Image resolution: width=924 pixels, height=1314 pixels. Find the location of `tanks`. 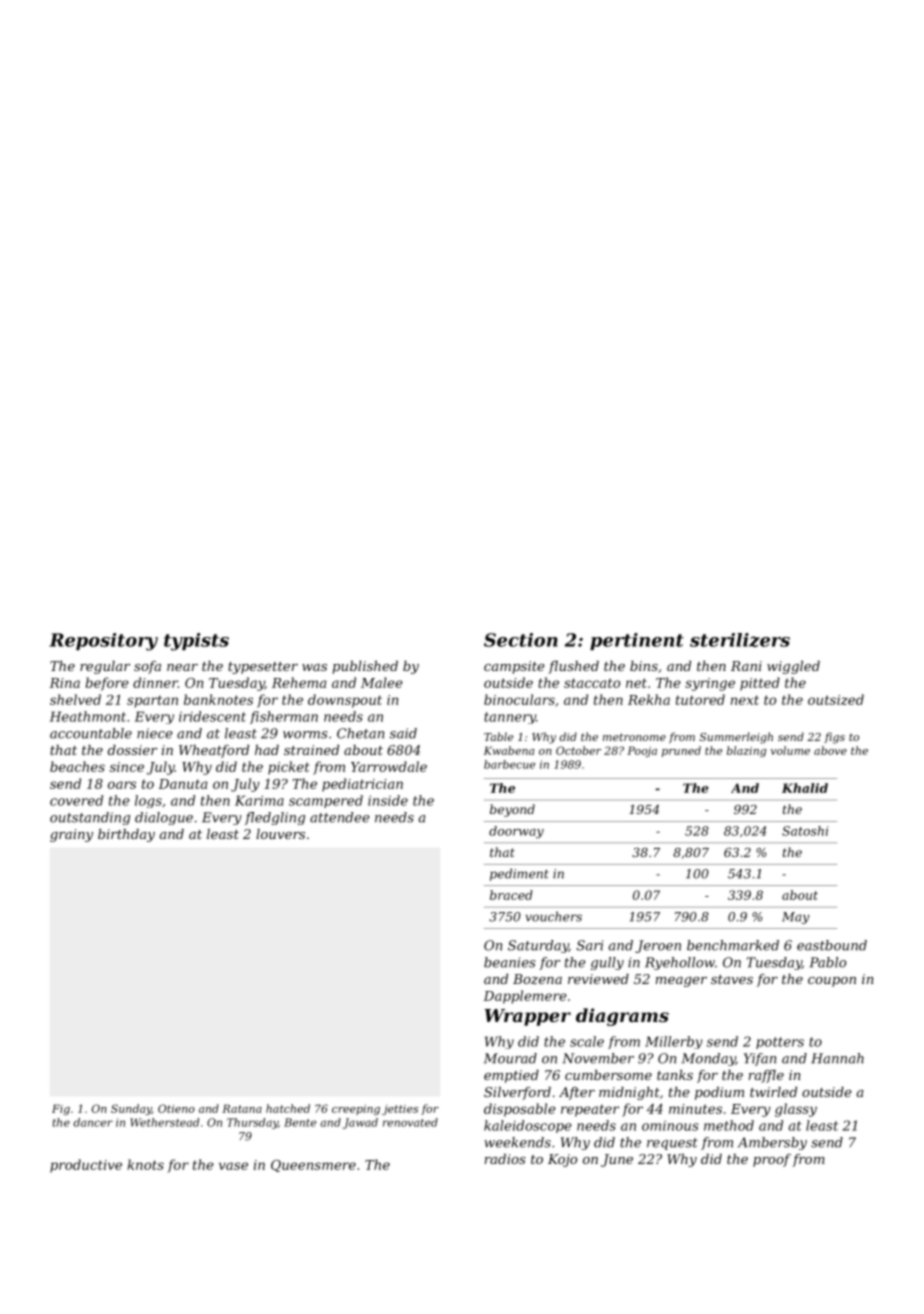

tanks is located at coordinates (675, 1075).
